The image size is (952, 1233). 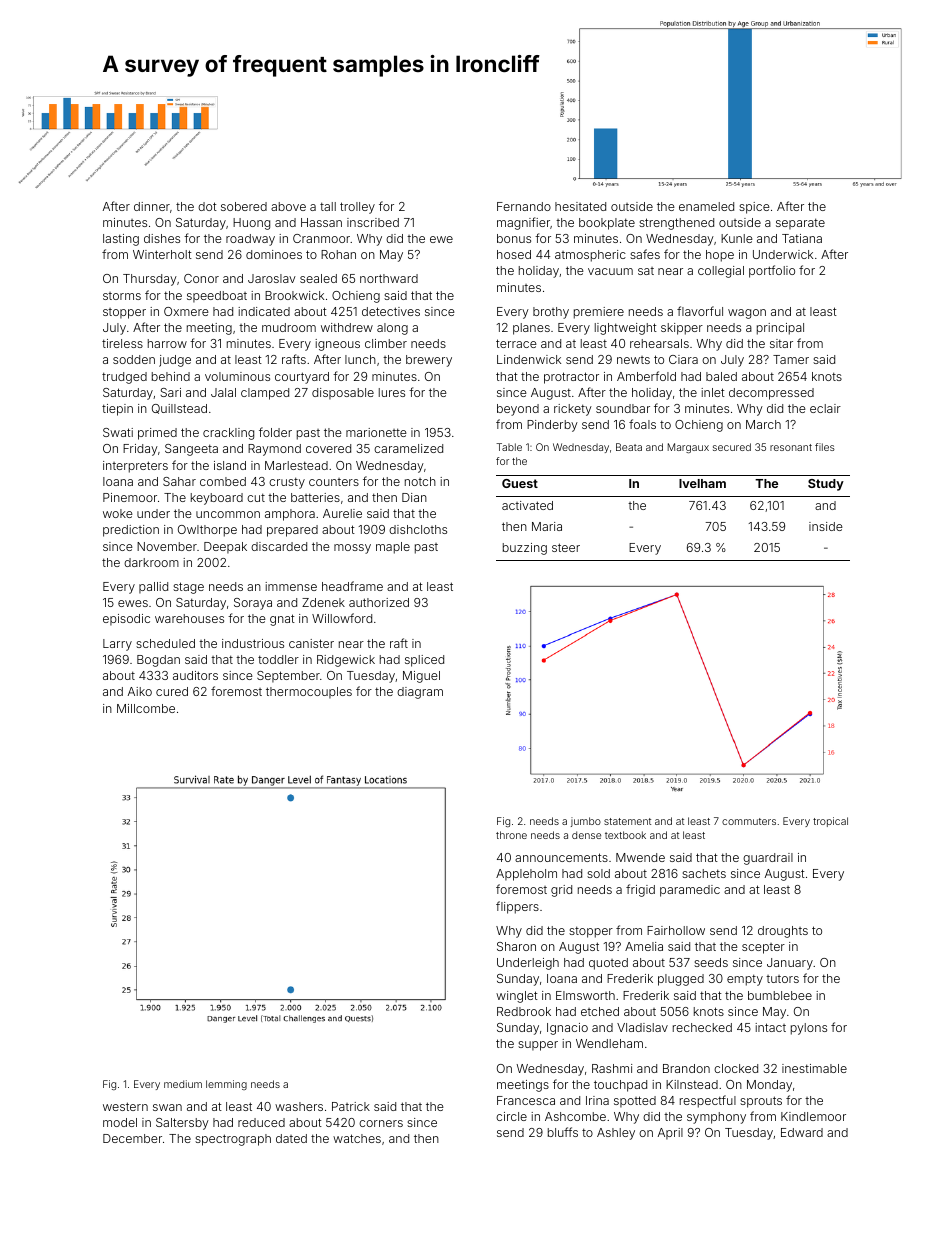 What do you see at coordinates (420, 693) in the screenshot?
I see `diagram` at bounding box center [420, 693].
